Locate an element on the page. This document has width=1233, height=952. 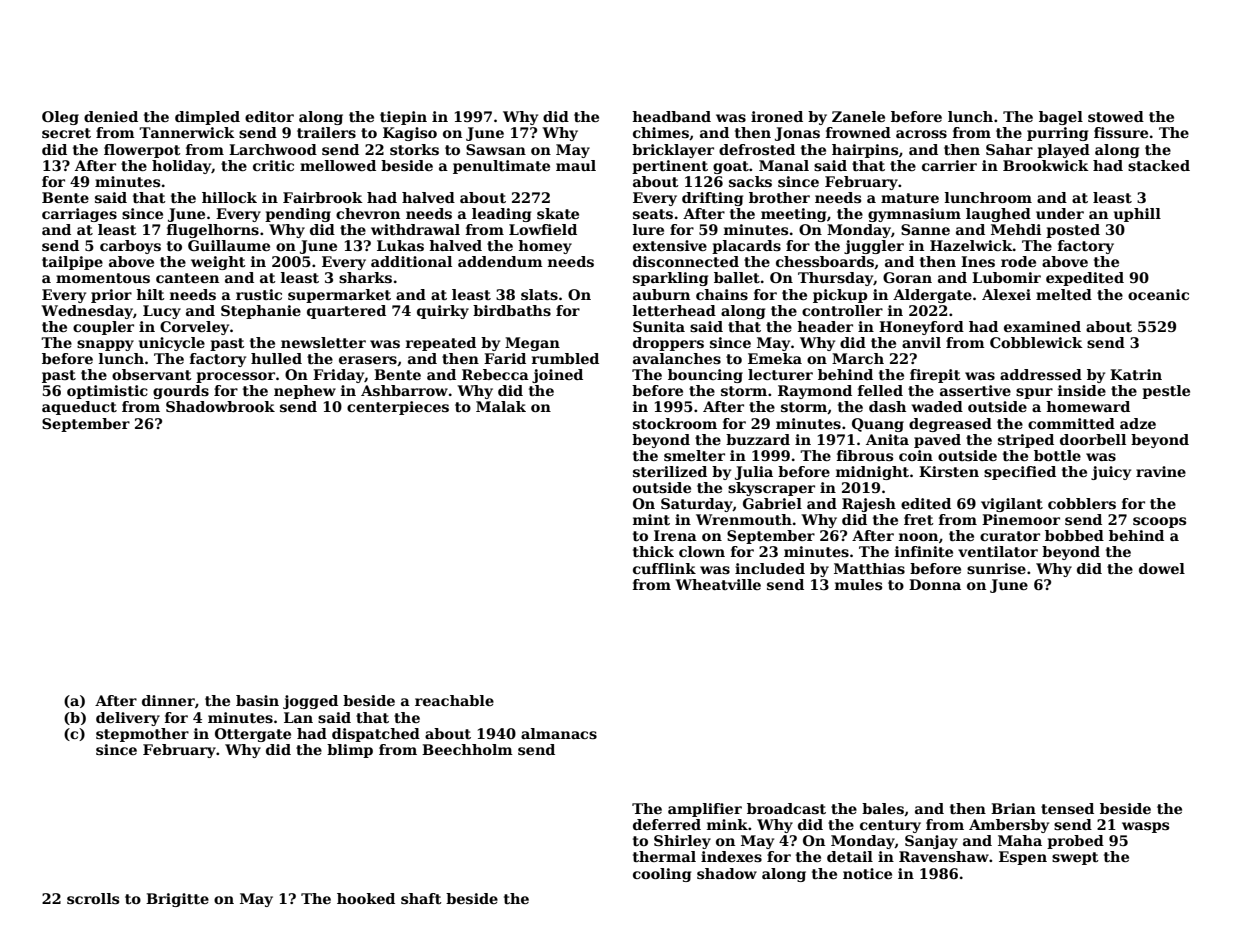
wasps is located at coordinates (1145, 827).
